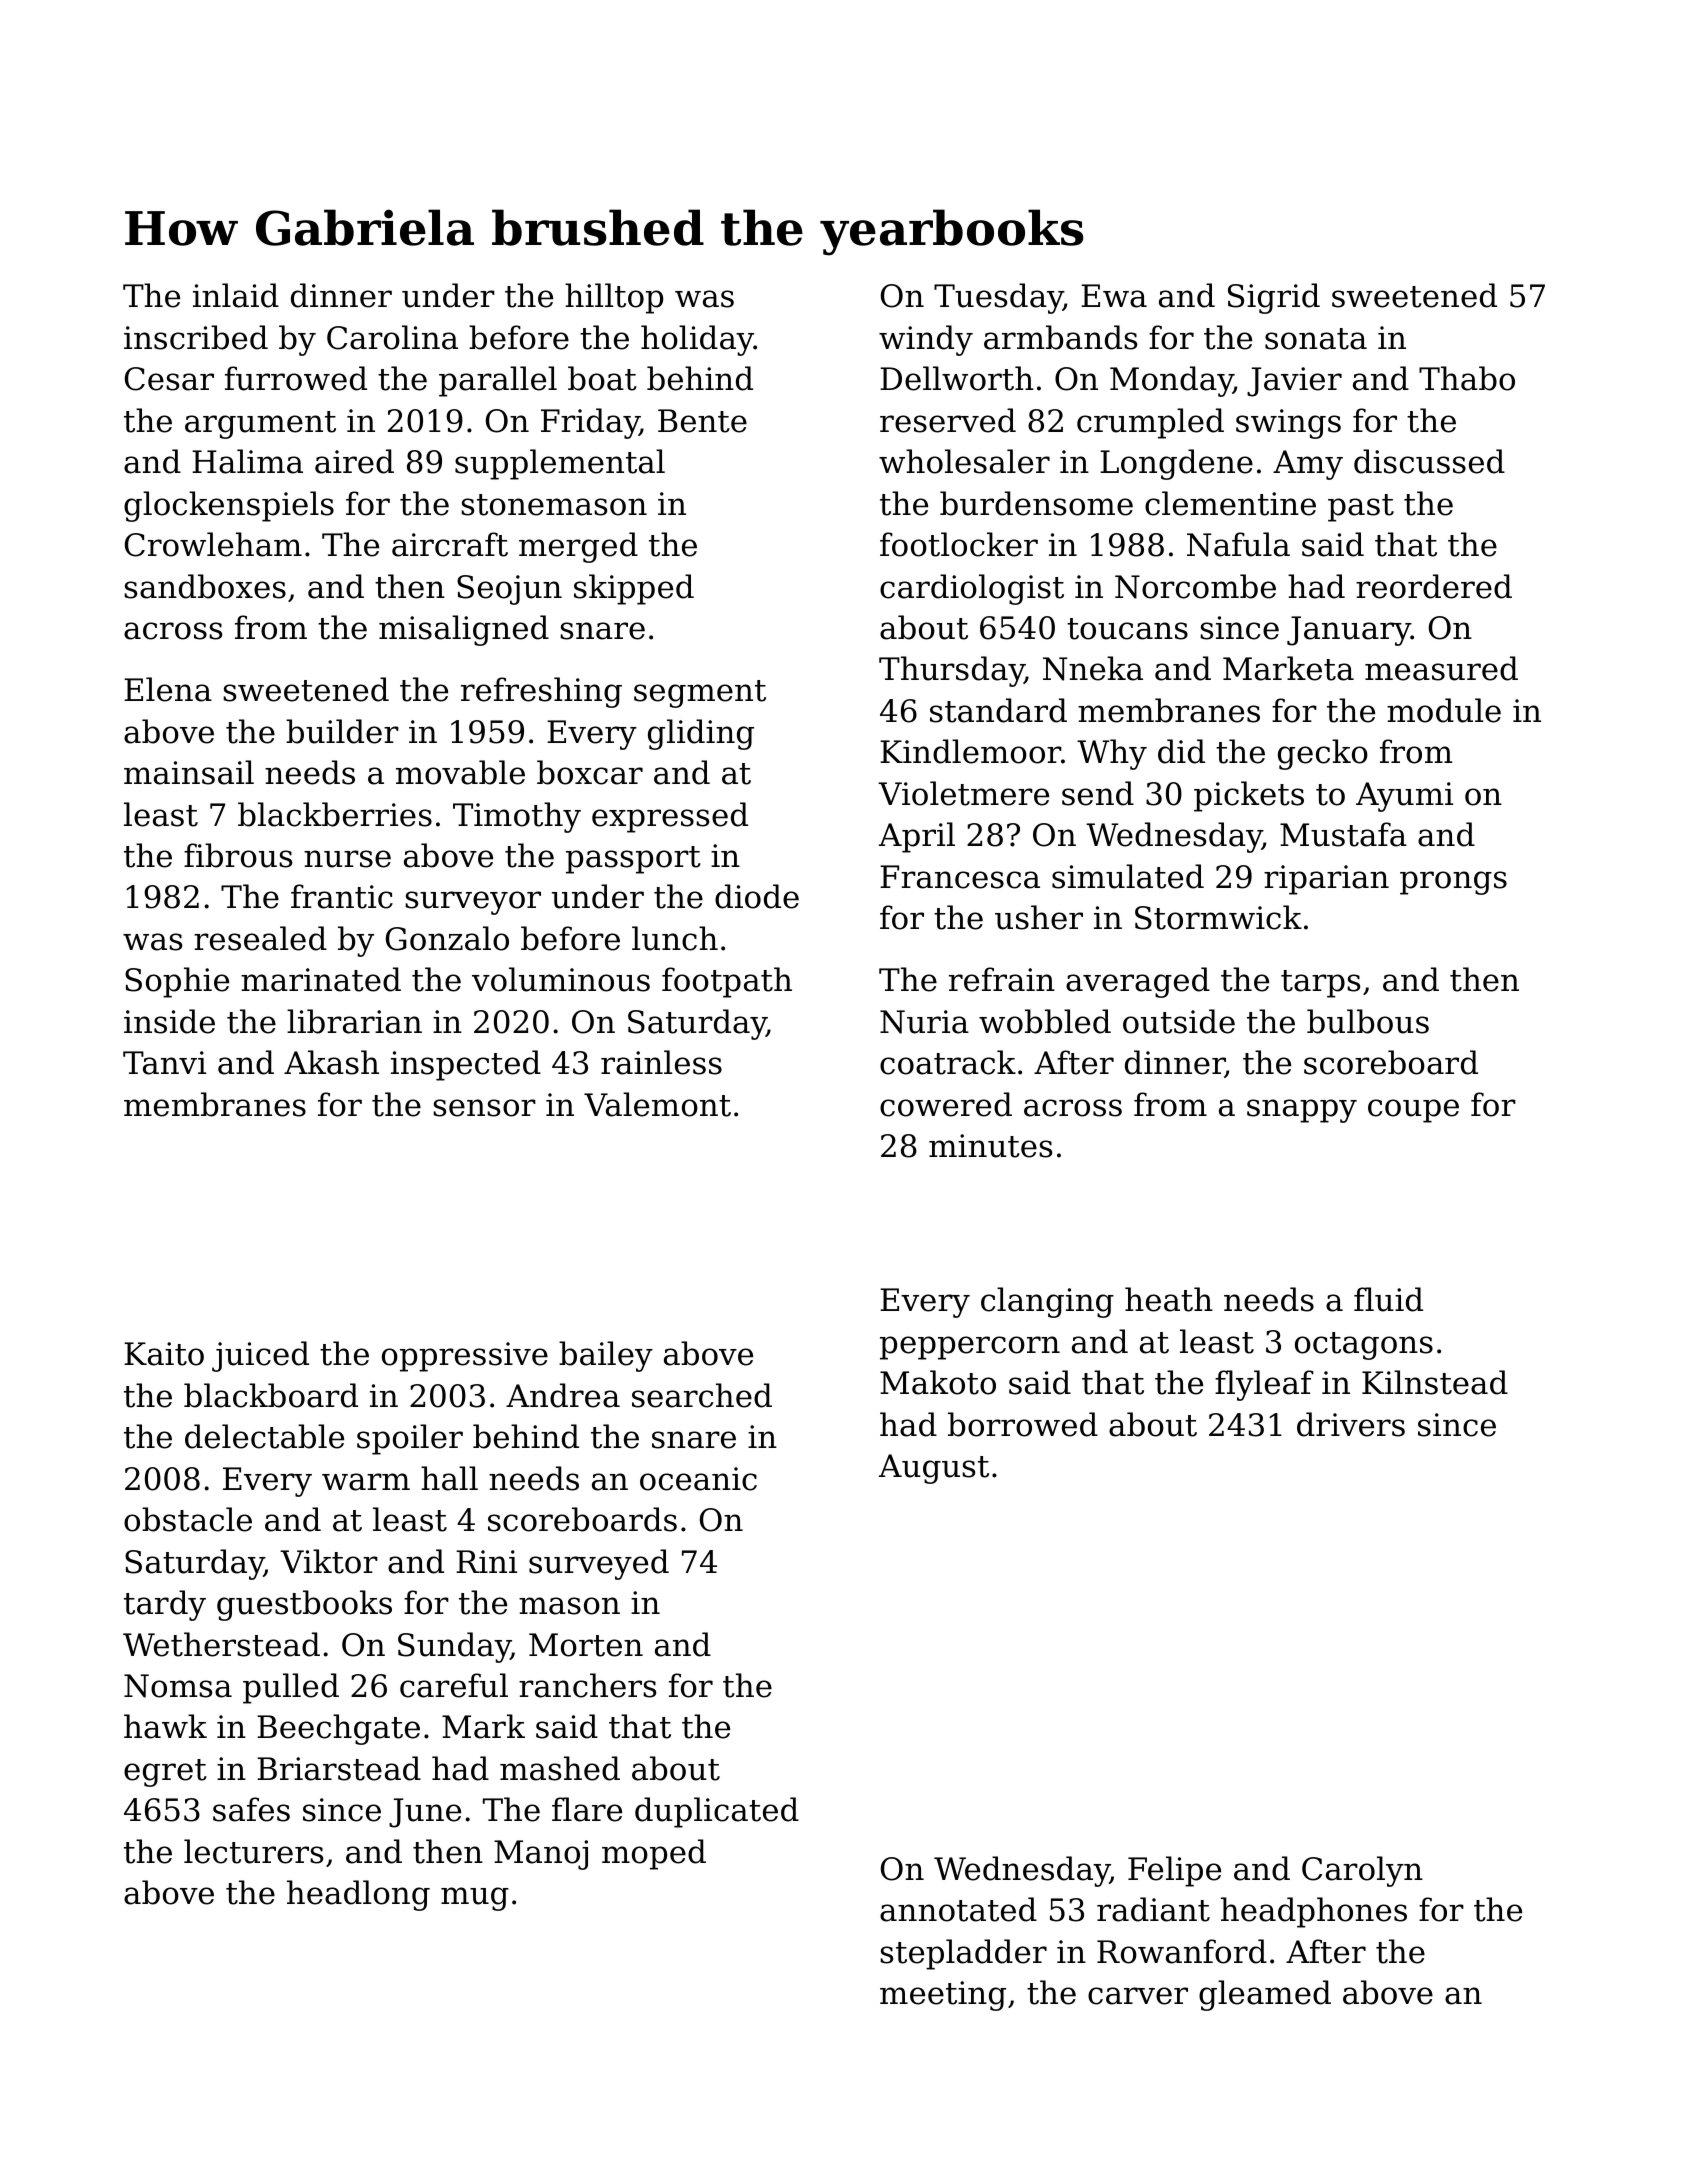 The image size is (1683, 2178). Describe the element at coordinates (654, 1854) in the screenshot. I see `moped` at that location.
